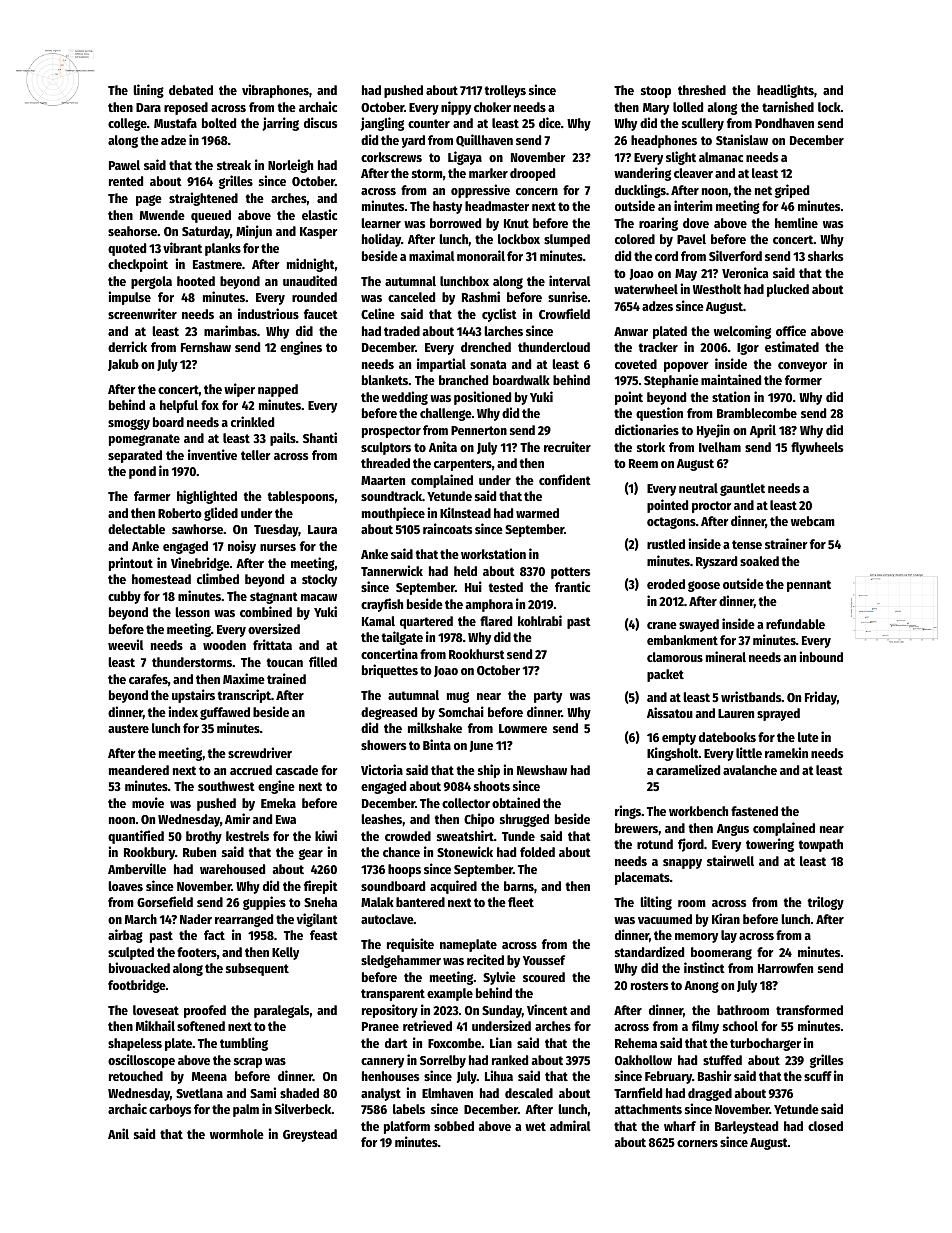 This screenshot has width=952, height=1233. Describe the element at coordinates (505, 91) in the screenshot. I see `trolleys` at that location.
